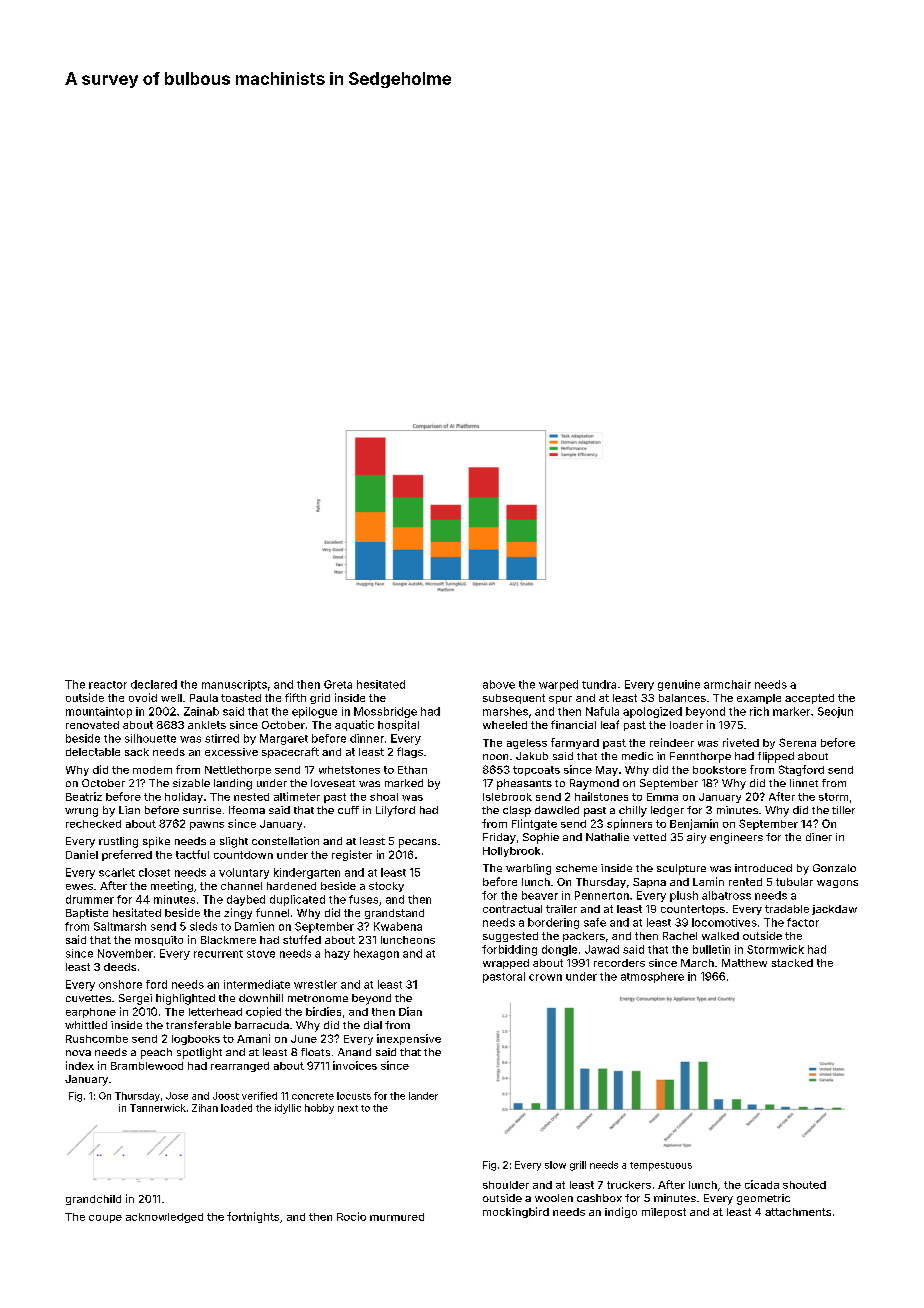 Image resolution: width=924 pixels, height=1308 pixels. Describe the element at coordinates (511, 852) in the screenshot. I see `Hollybrook` at that location.
